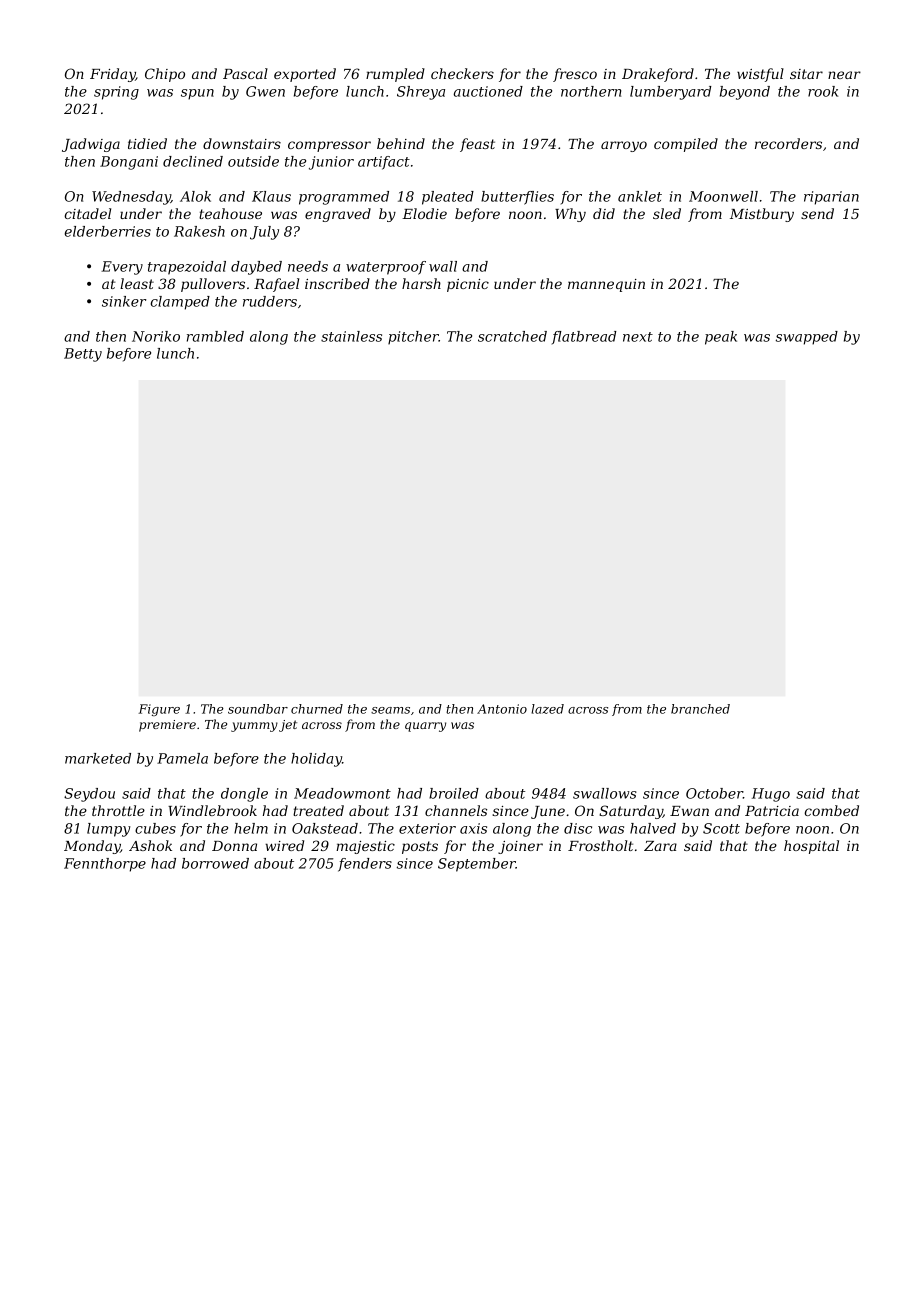 This image has width=924, height=1308. What do you see at coordinates (700, 709) in the image?
I see `branched` at bounding box center [700, 709].
